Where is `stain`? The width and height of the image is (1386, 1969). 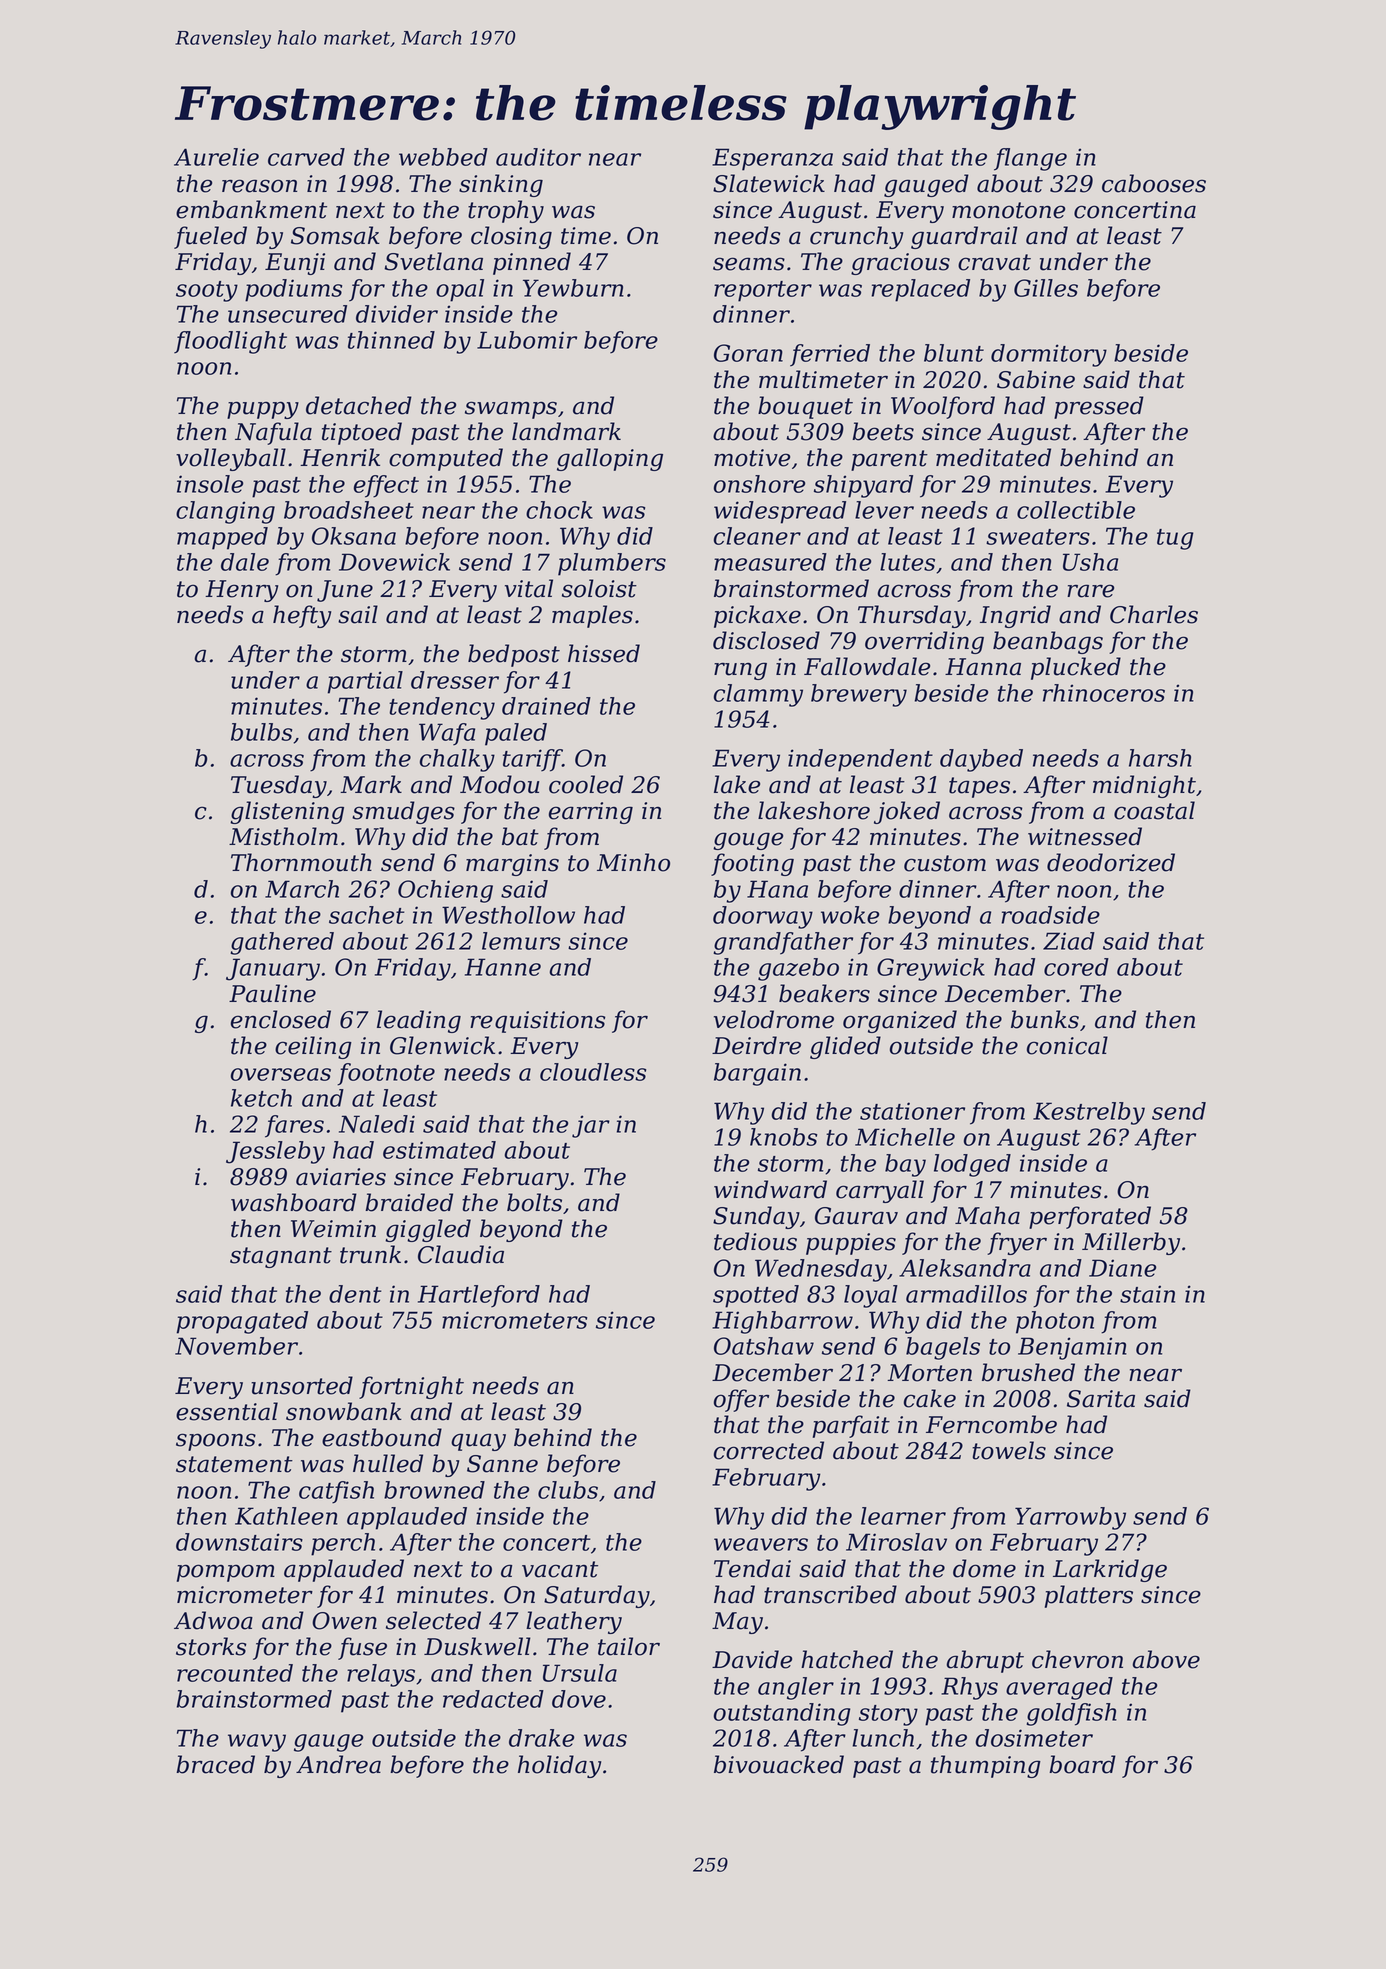 stain is located at coordinates (1147, 1294).
